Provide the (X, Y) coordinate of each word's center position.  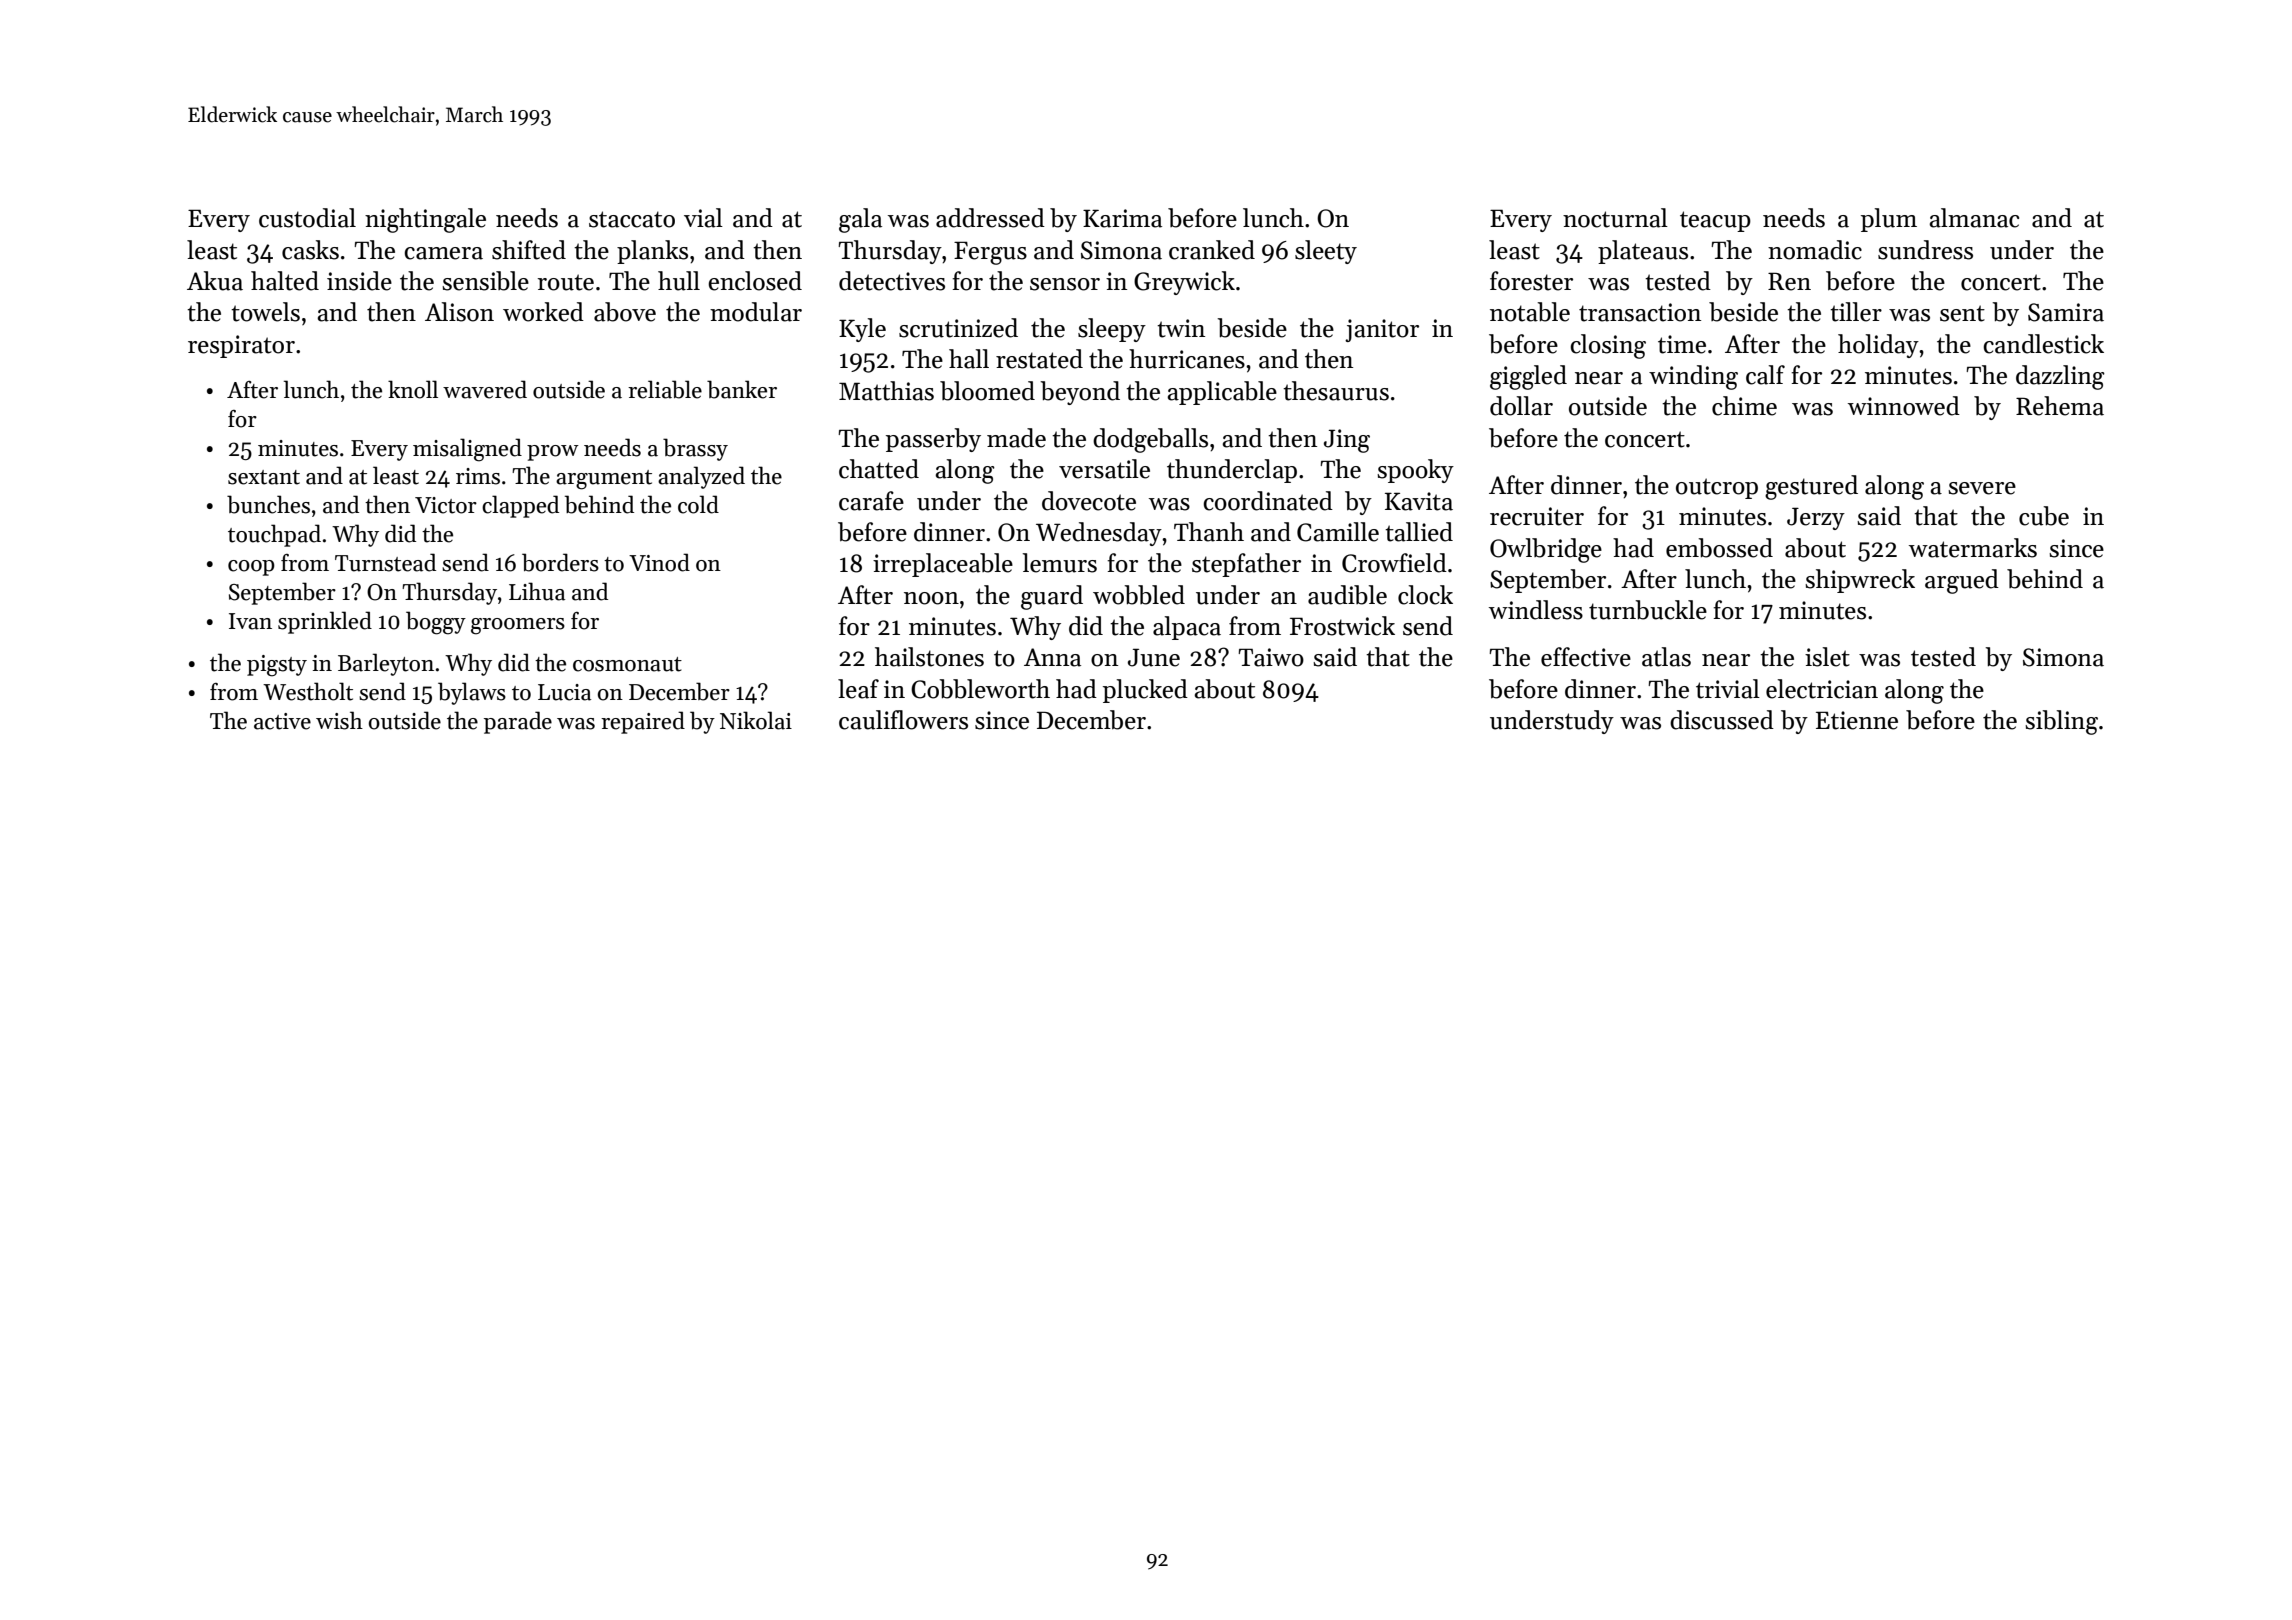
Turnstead (385, 562)
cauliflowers (903, 720)
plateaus (1643, 252)
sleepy (1112, 330)
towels (265, 312)
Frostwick (1342, 626)
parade (518, 722)
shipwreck (1860, 581)
